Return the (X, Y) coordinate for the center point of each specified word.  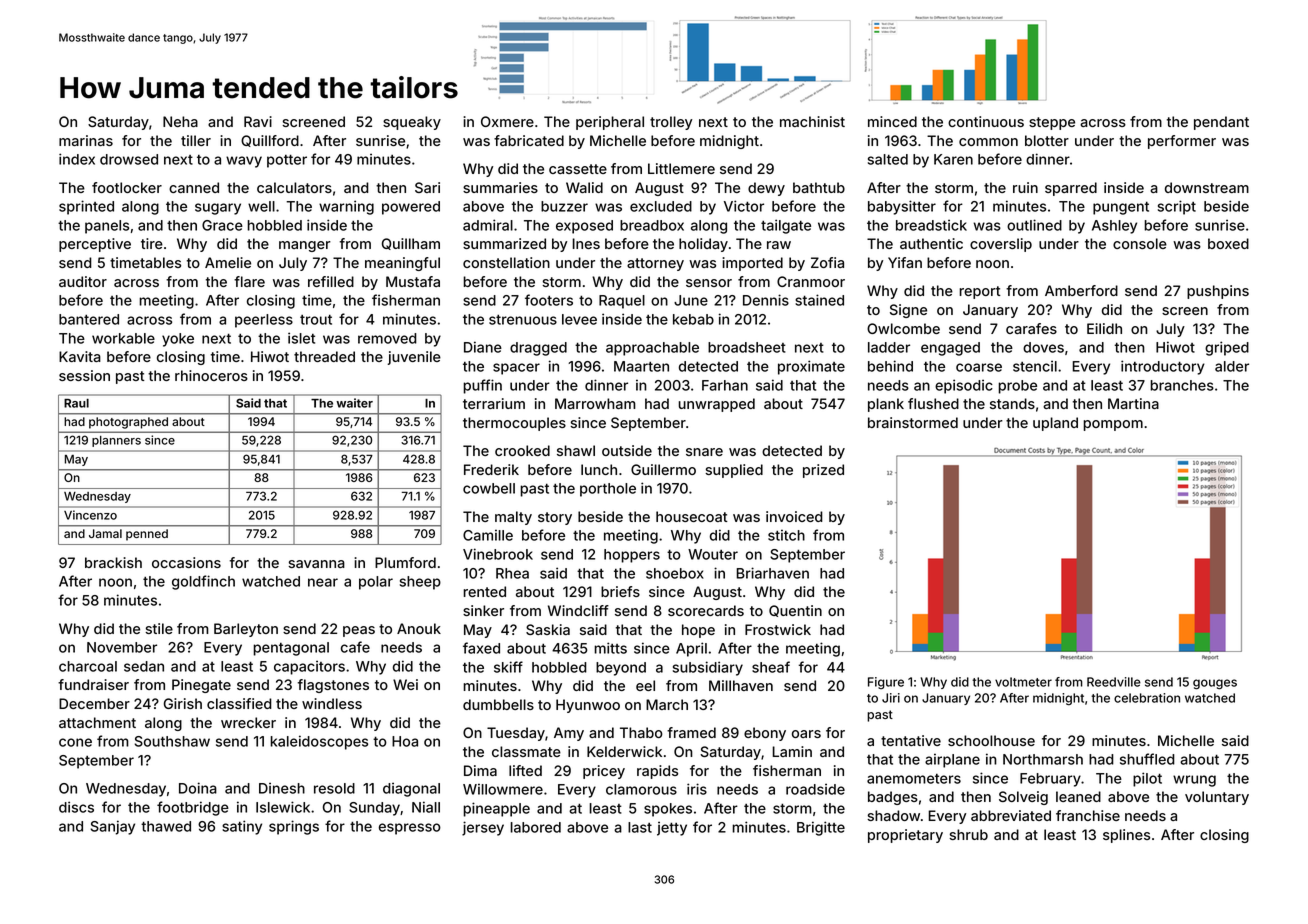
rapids (657, 772)
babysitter (902, 207)
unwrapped (717, 405)
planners (116, 441)
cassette (578, 169)
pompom (1113, 425)
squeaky (412, 123)
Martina (1133, 403)
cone (75, 742)
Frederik (491, 469)
